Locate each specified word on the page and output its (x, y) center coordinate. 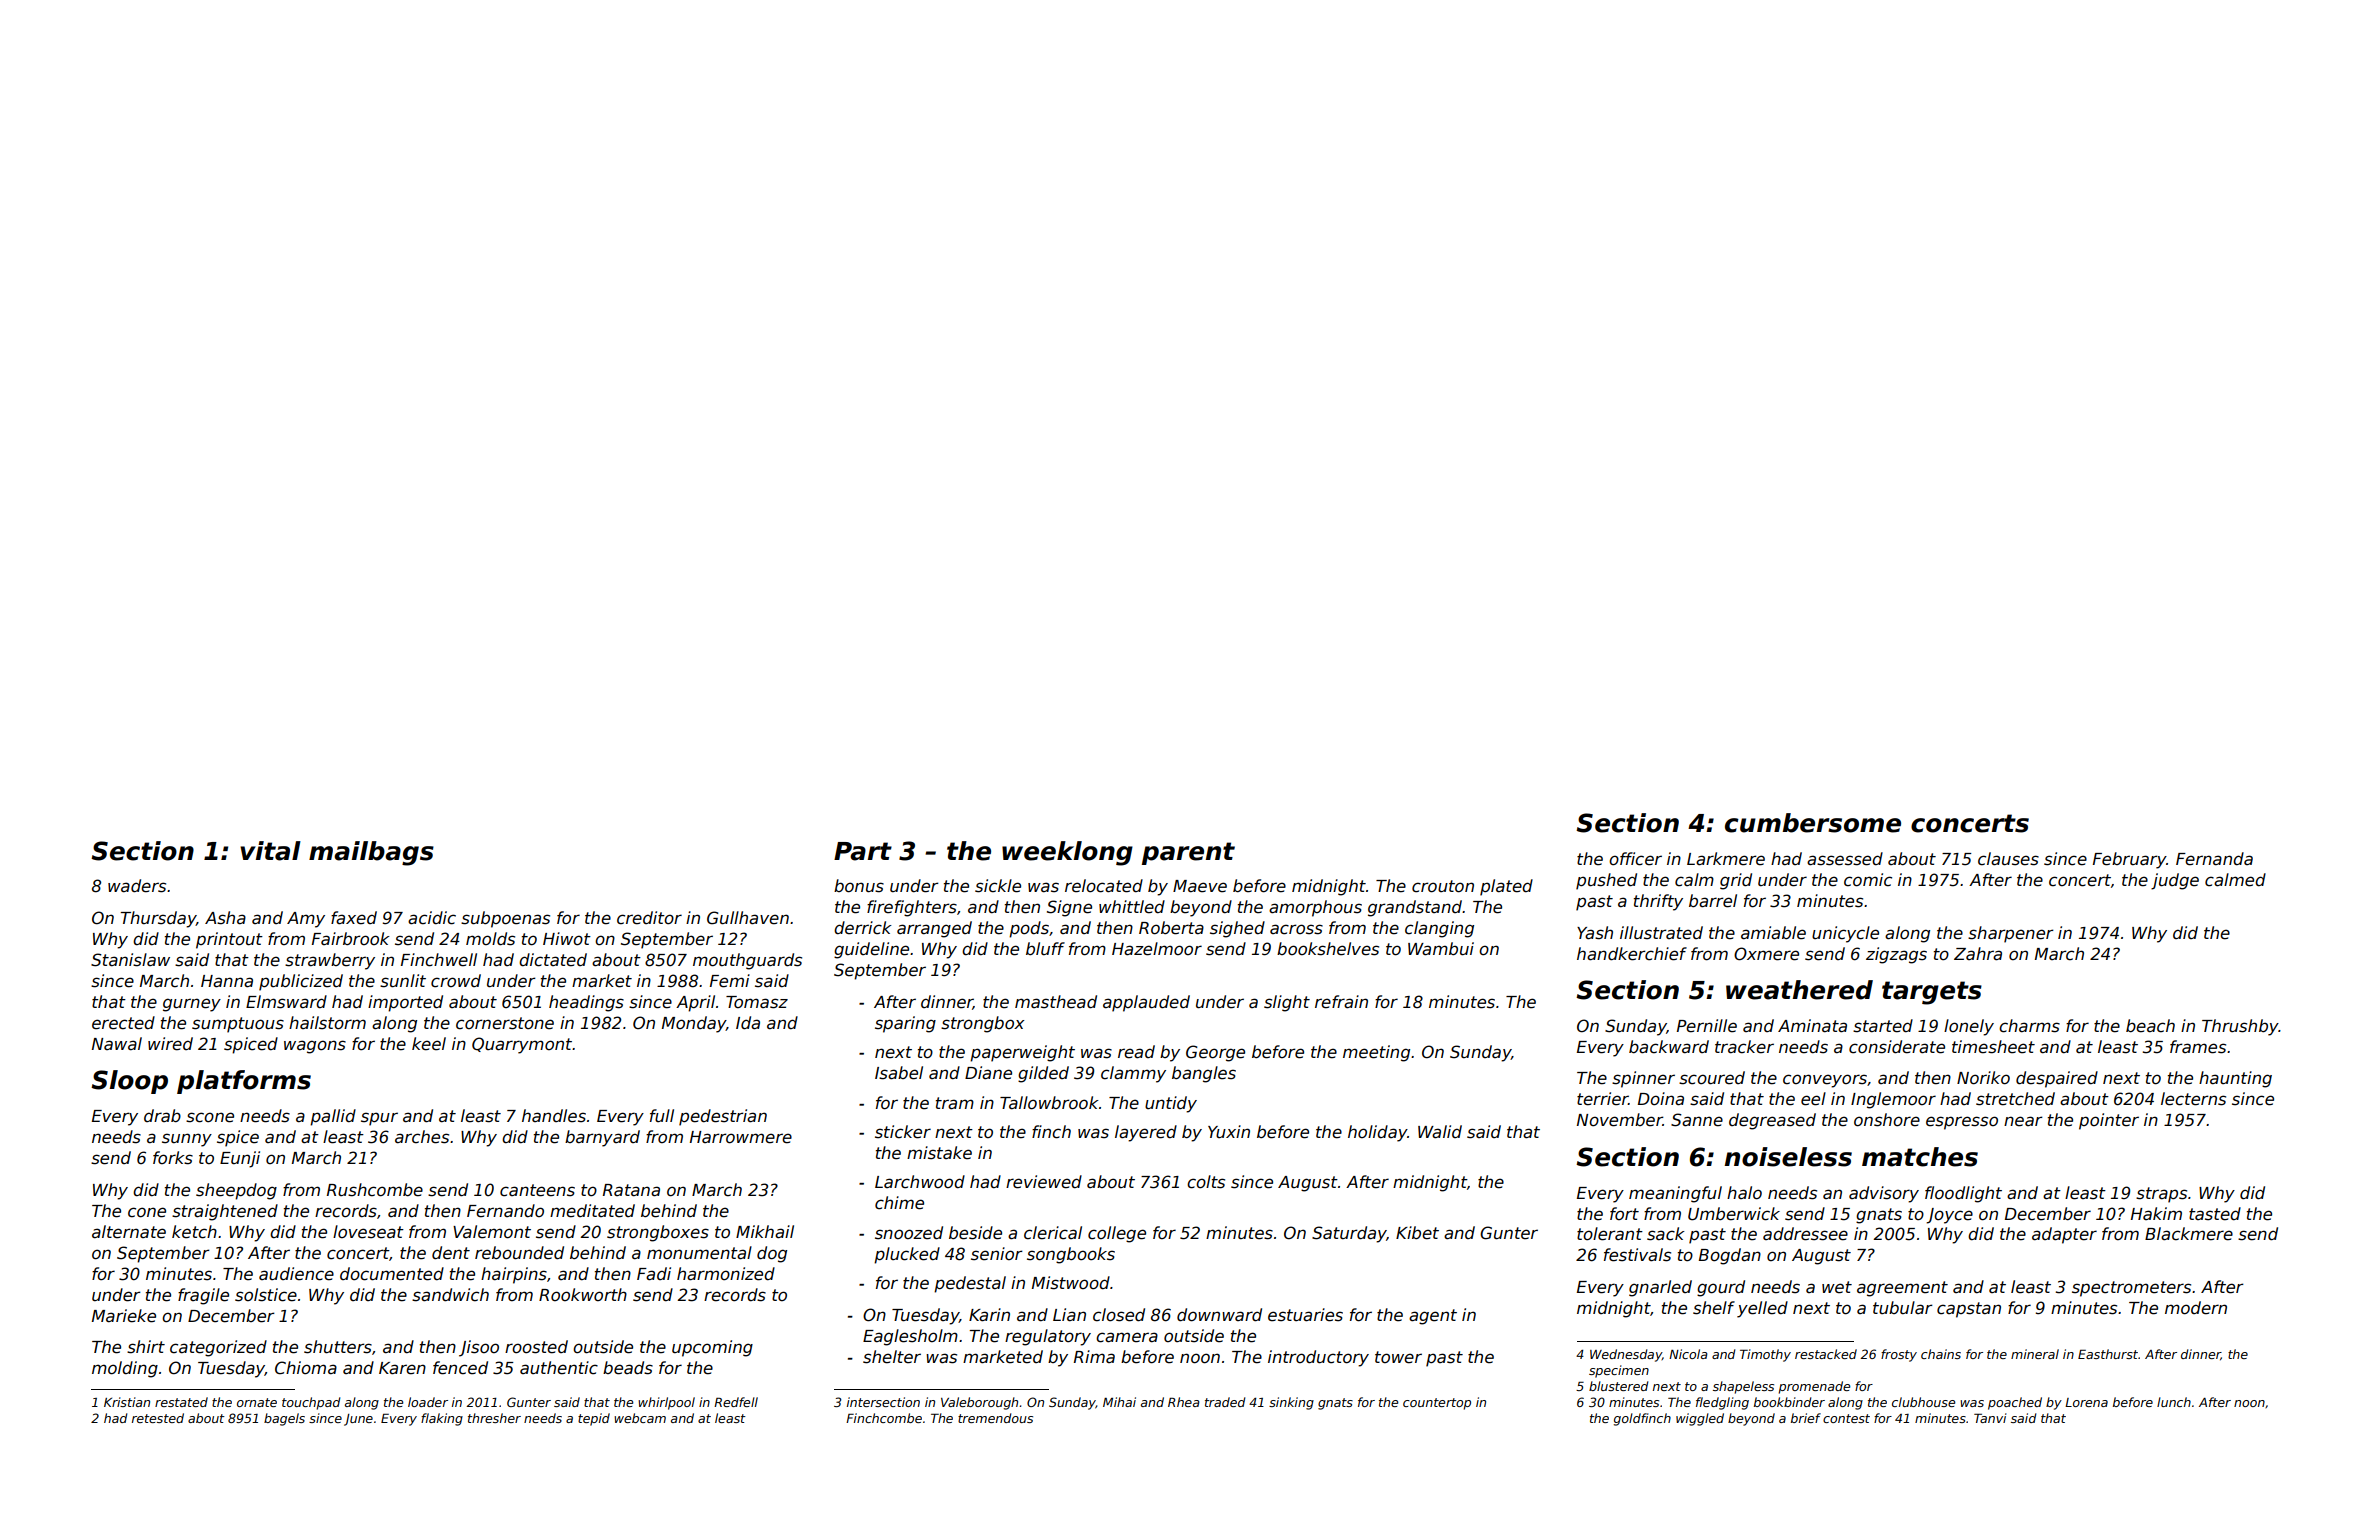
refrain (1341, 1002)
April (695, 1003)
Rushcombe (375, 1190)
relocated (1104, 886)
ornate (257, 1402)
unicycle (1845, 934)
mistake (939, 1153)
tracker (1744, 1047)
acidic (432, 918)
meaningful (1675, 1194)
